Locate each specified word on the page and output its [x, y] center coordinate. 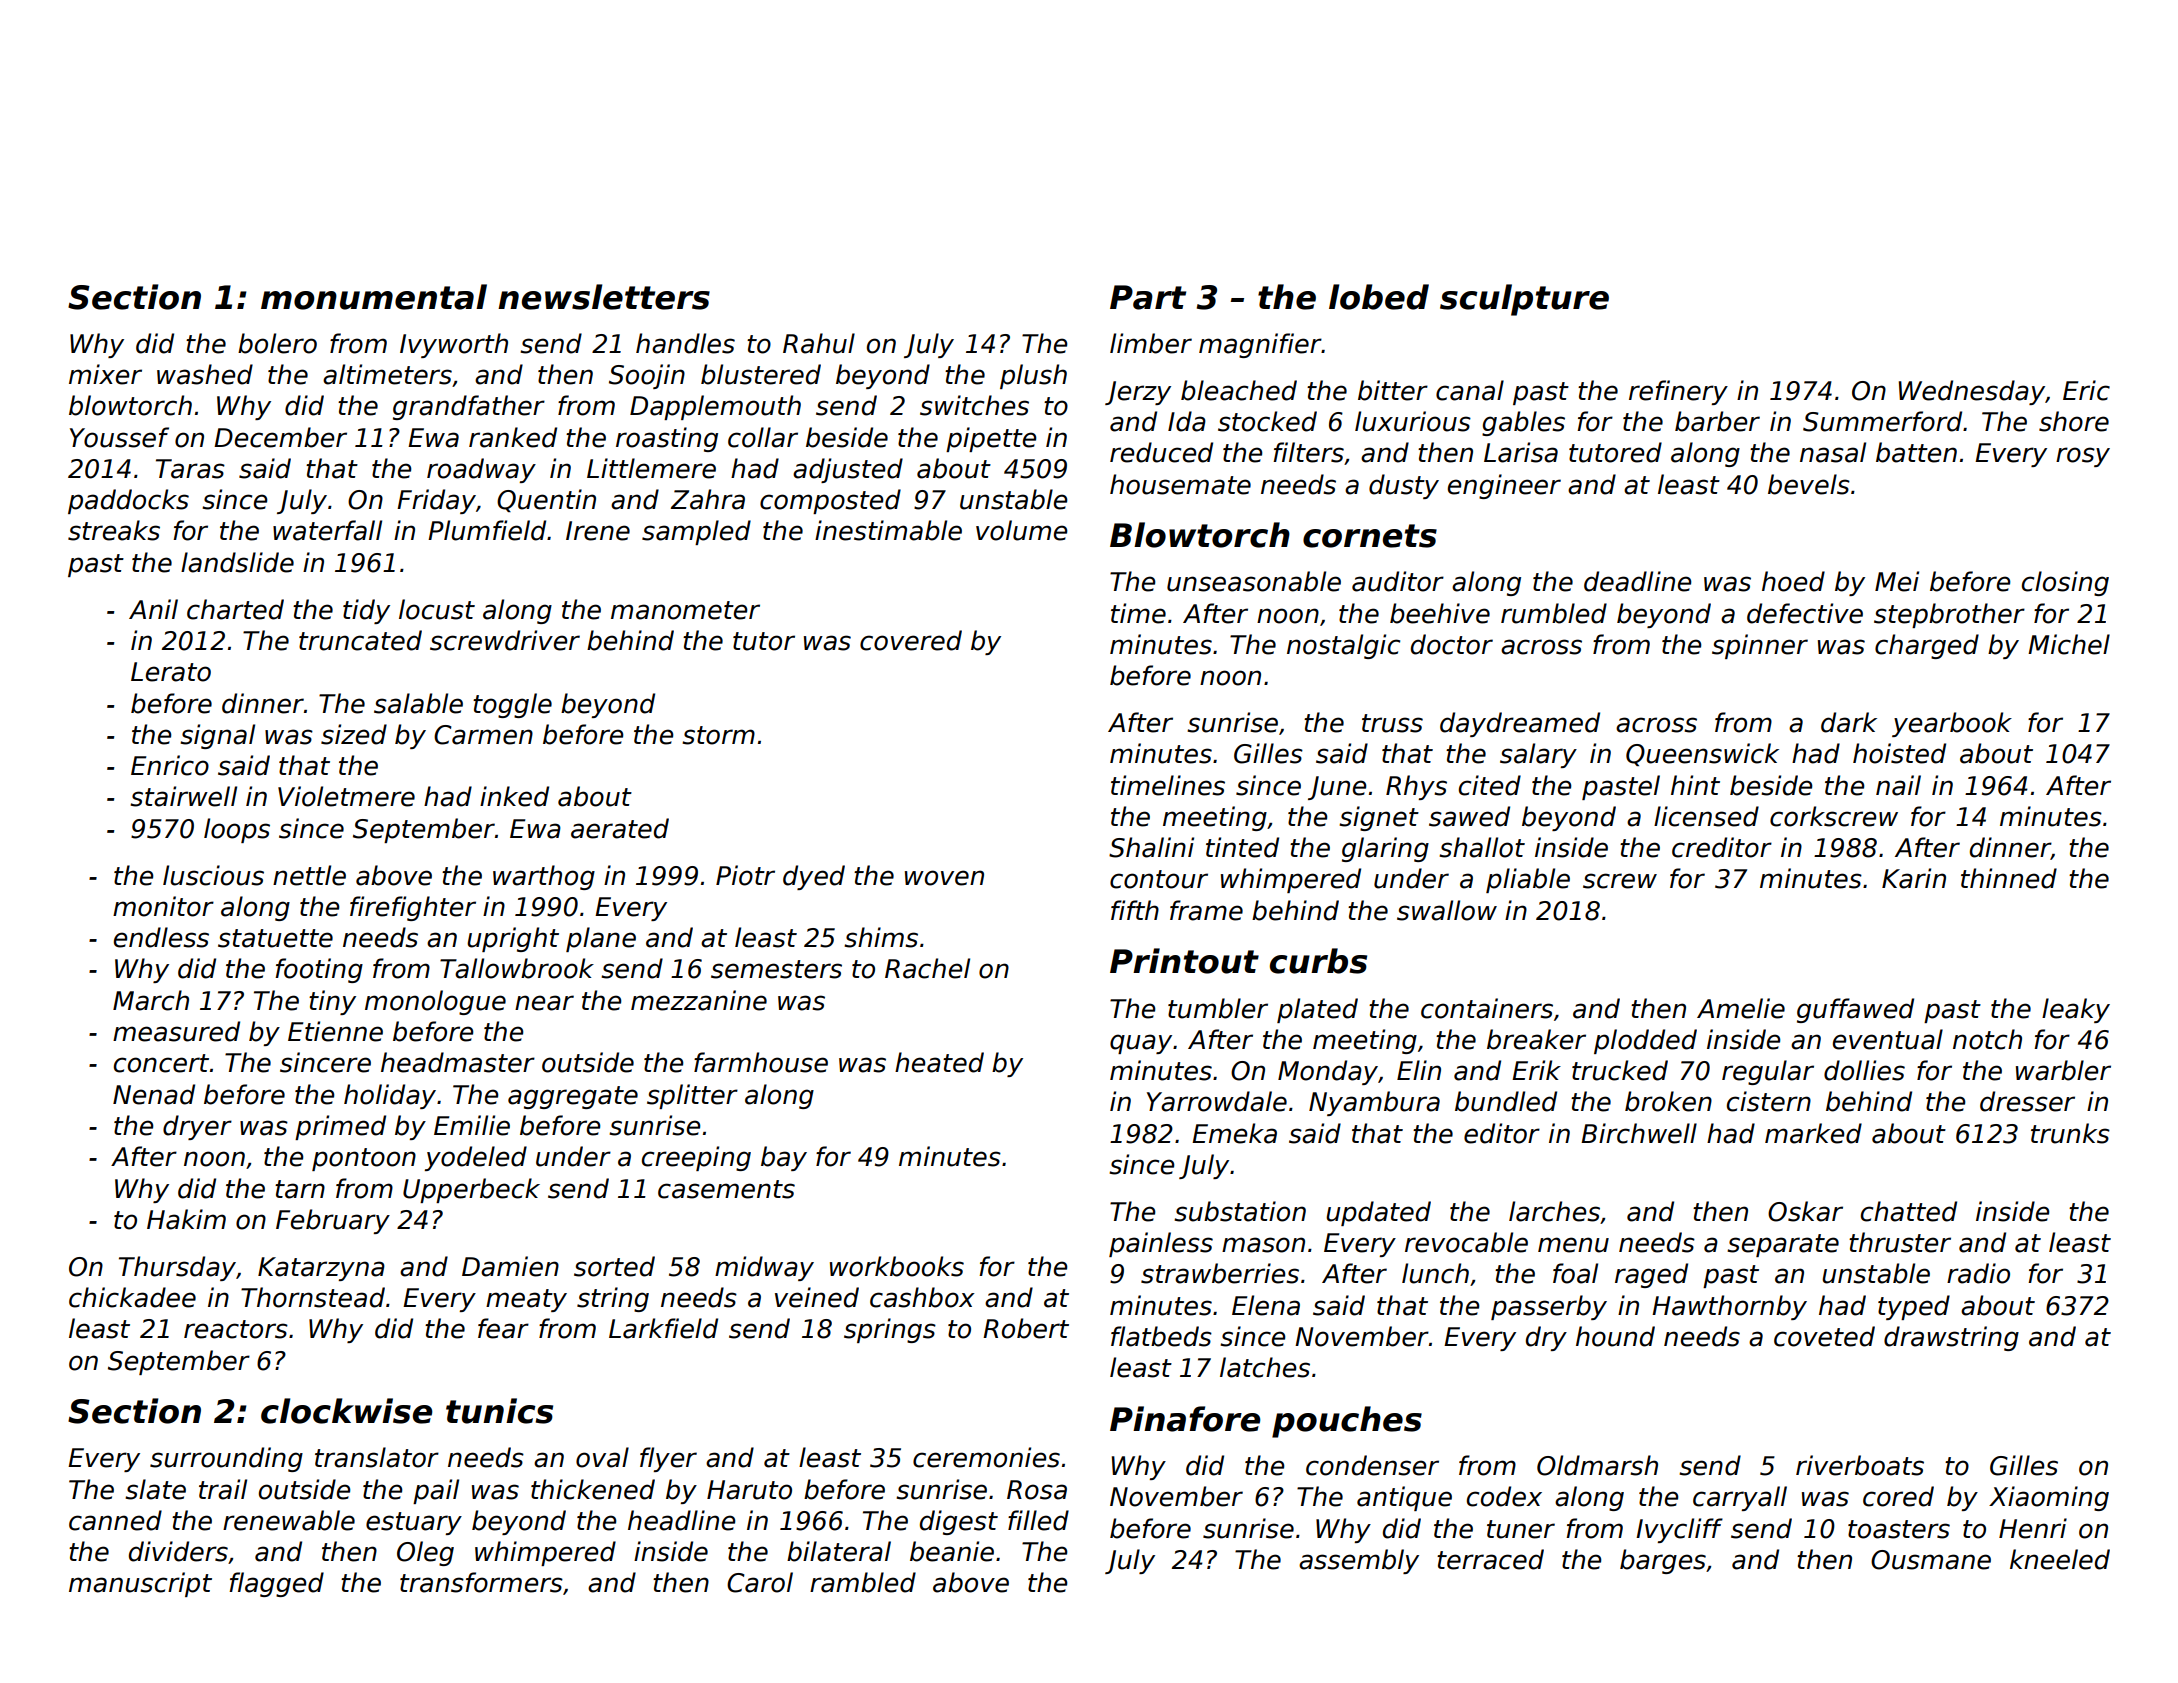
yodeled [475, 1158]
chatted [1909, 1211]
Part [1148, 297]
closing [2065, 583]
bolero [277, 343]
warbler [2063, 1070]
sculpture [1524, 300]
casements [726, 1189]
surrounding [226, 1459]
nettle [309, 875]
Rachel [927, 968]
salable [418, 703]
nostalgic [1343, 646]
